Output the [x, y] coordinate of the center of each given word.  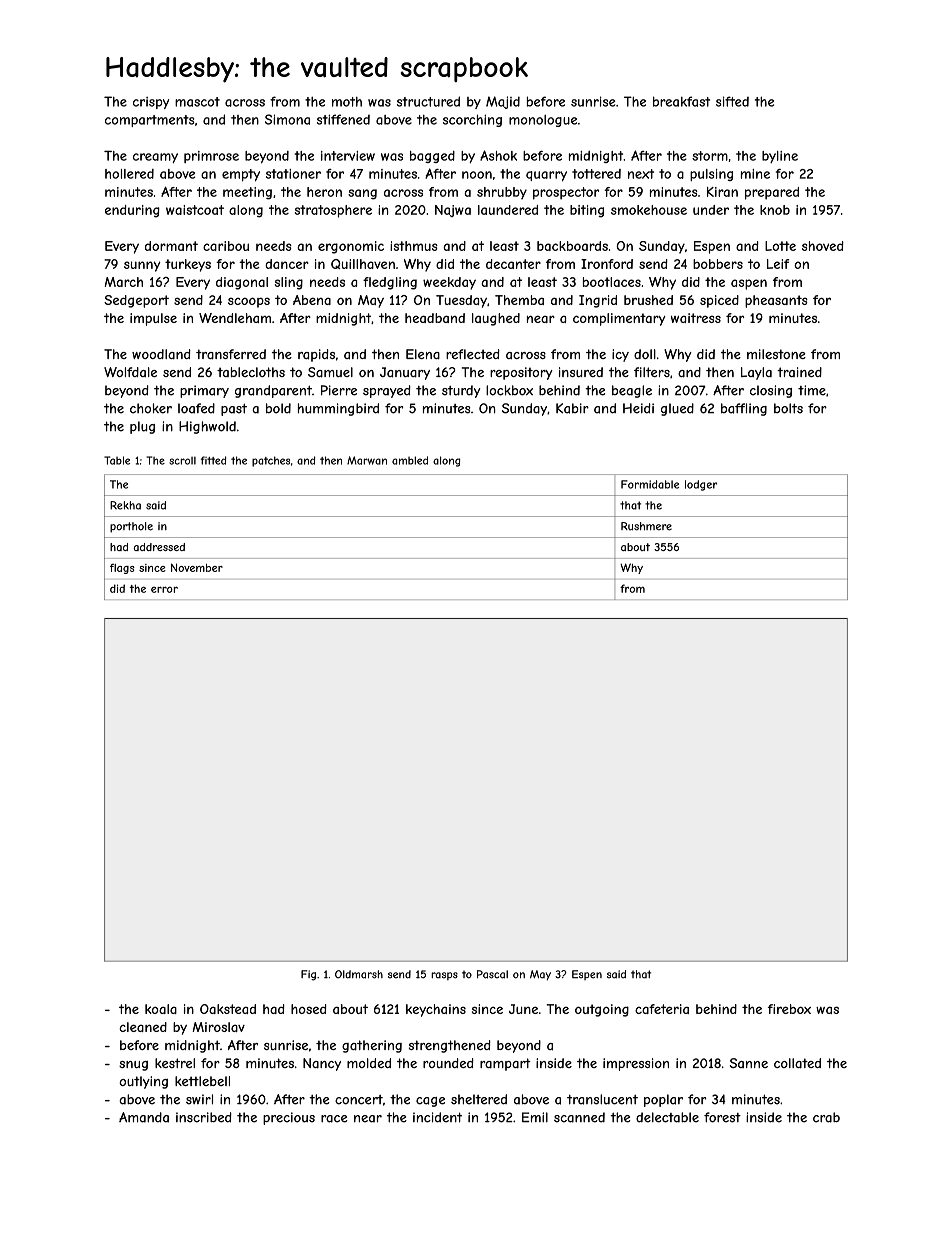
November [197, 567]
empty [241, 175]
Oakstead [228, 1009]
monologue [543, 121]
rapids [316, 355]
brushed [648, 300]
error [164, 589]
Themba [519, 300]
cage [430, 1102]
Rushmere [646, 526]
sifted [732, 101]
